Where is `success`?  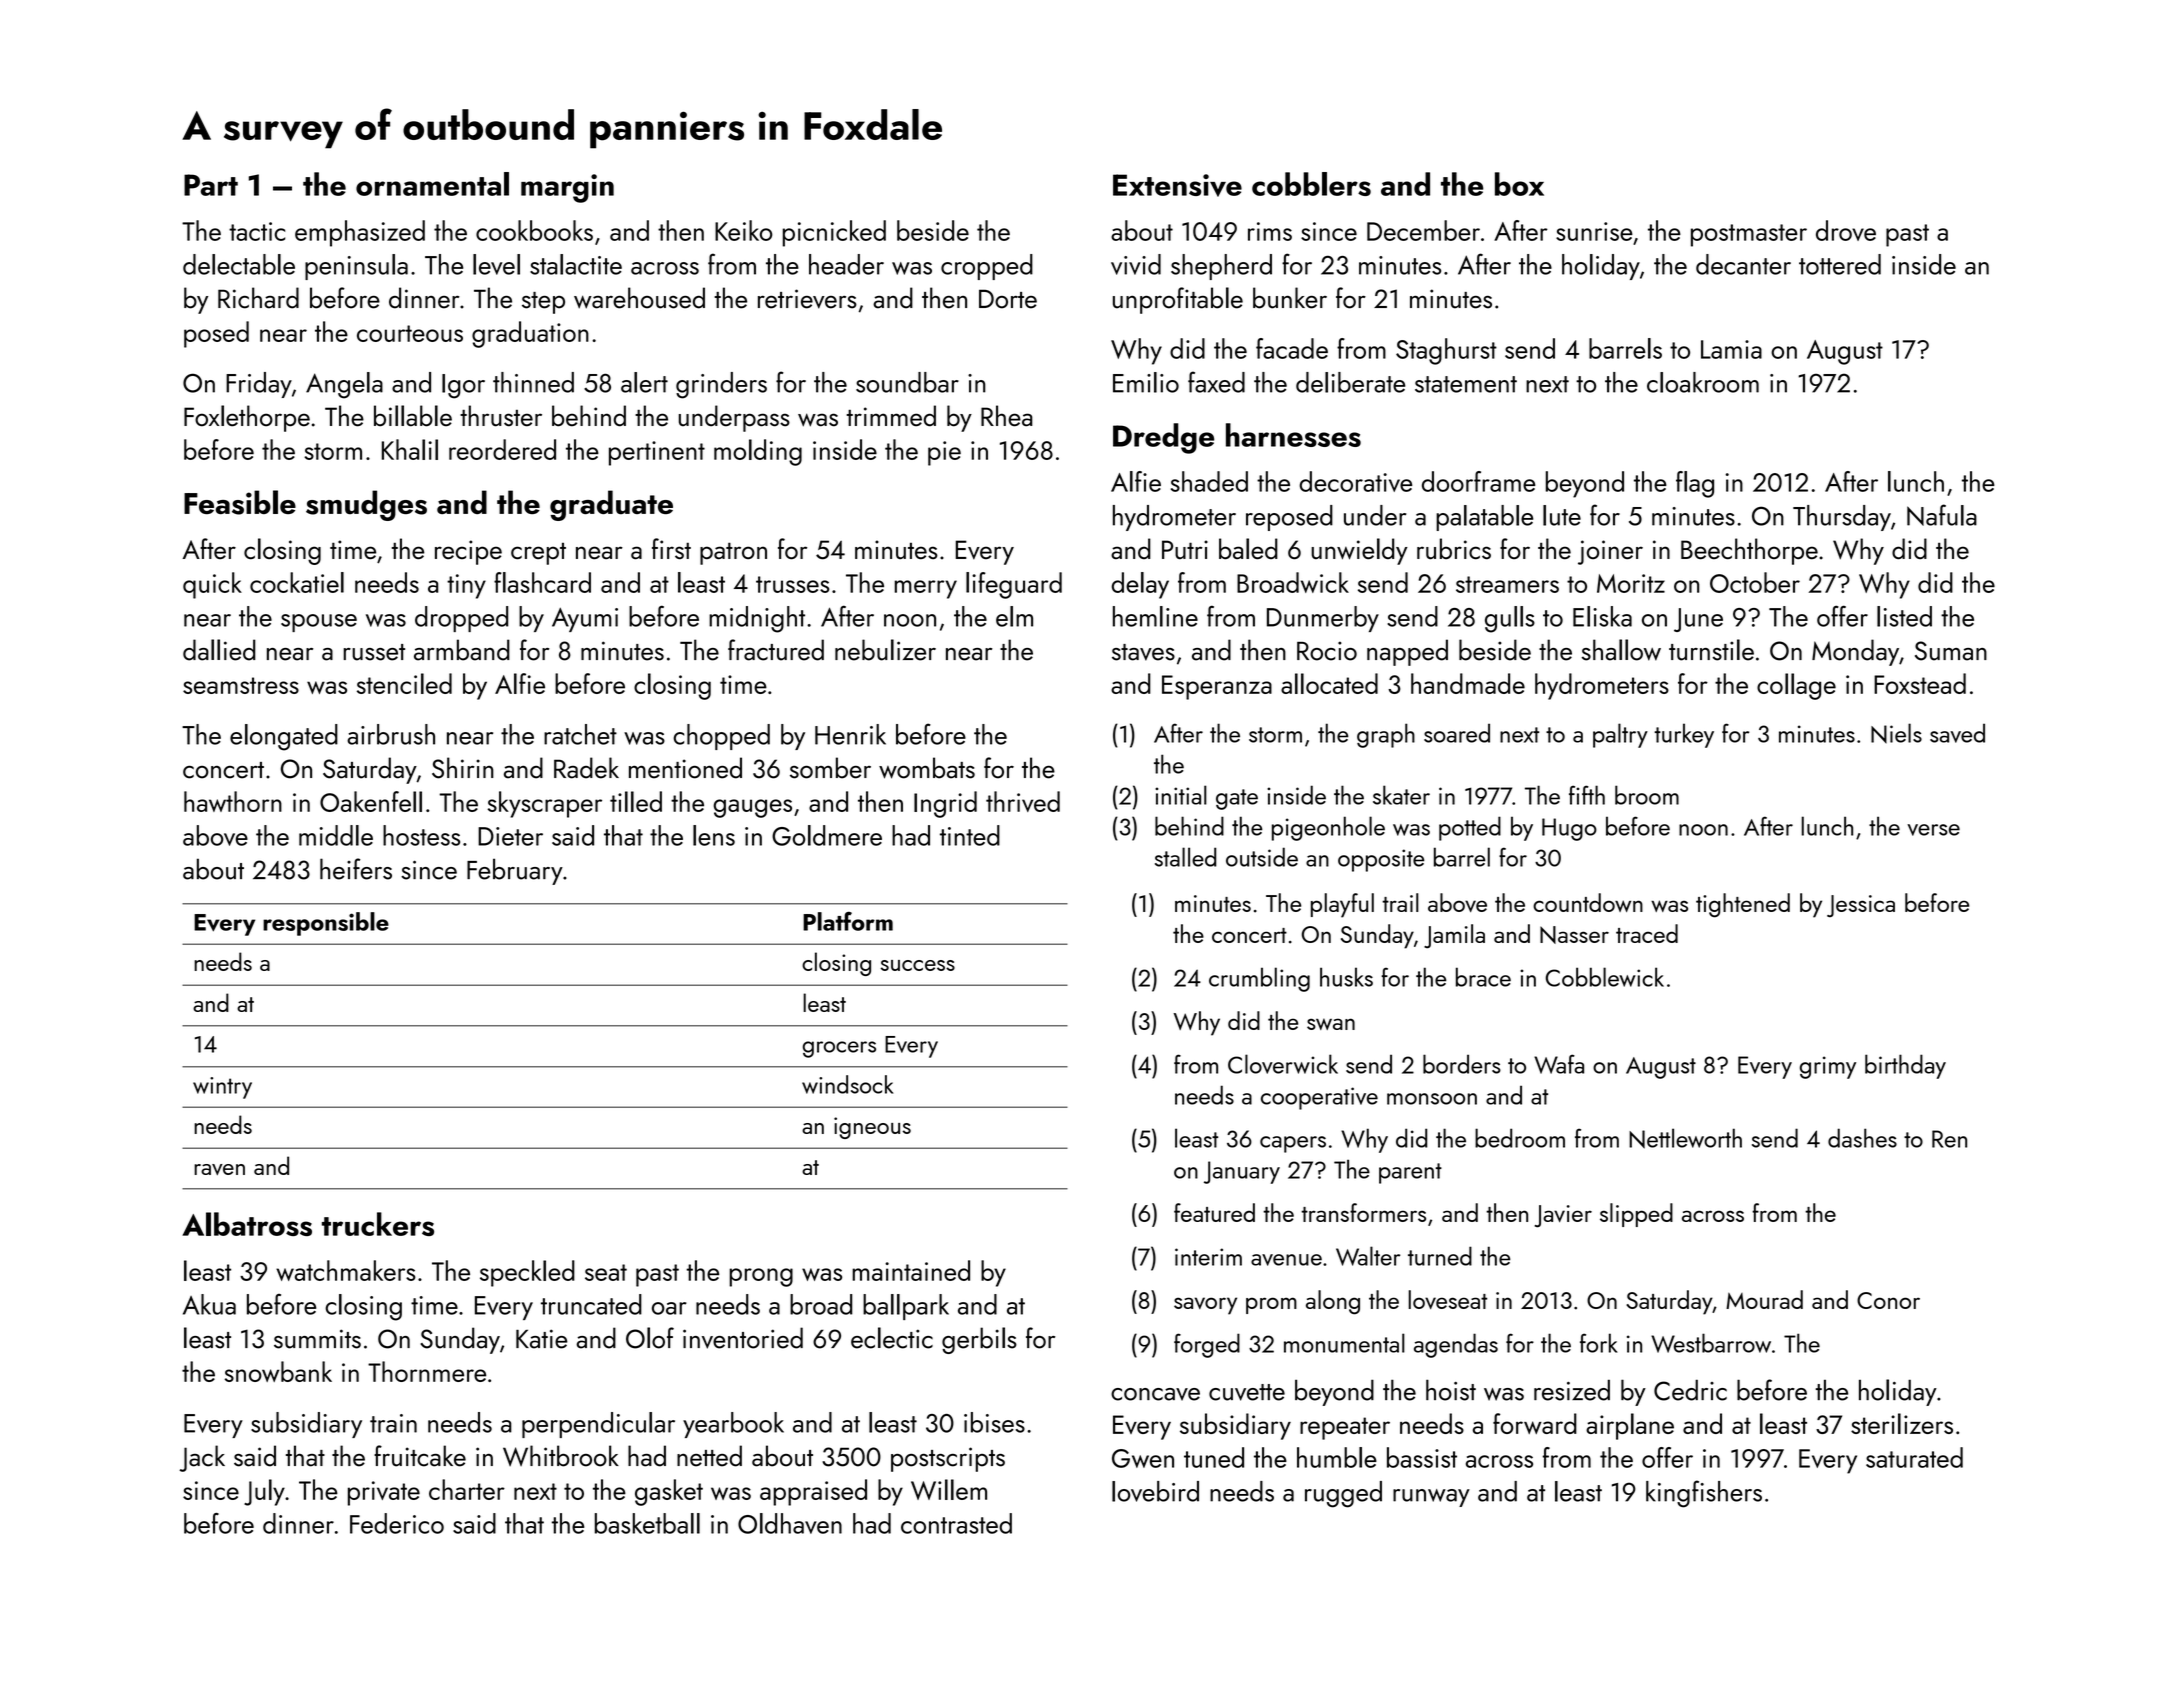 success is located at coordinates (918, 965).
